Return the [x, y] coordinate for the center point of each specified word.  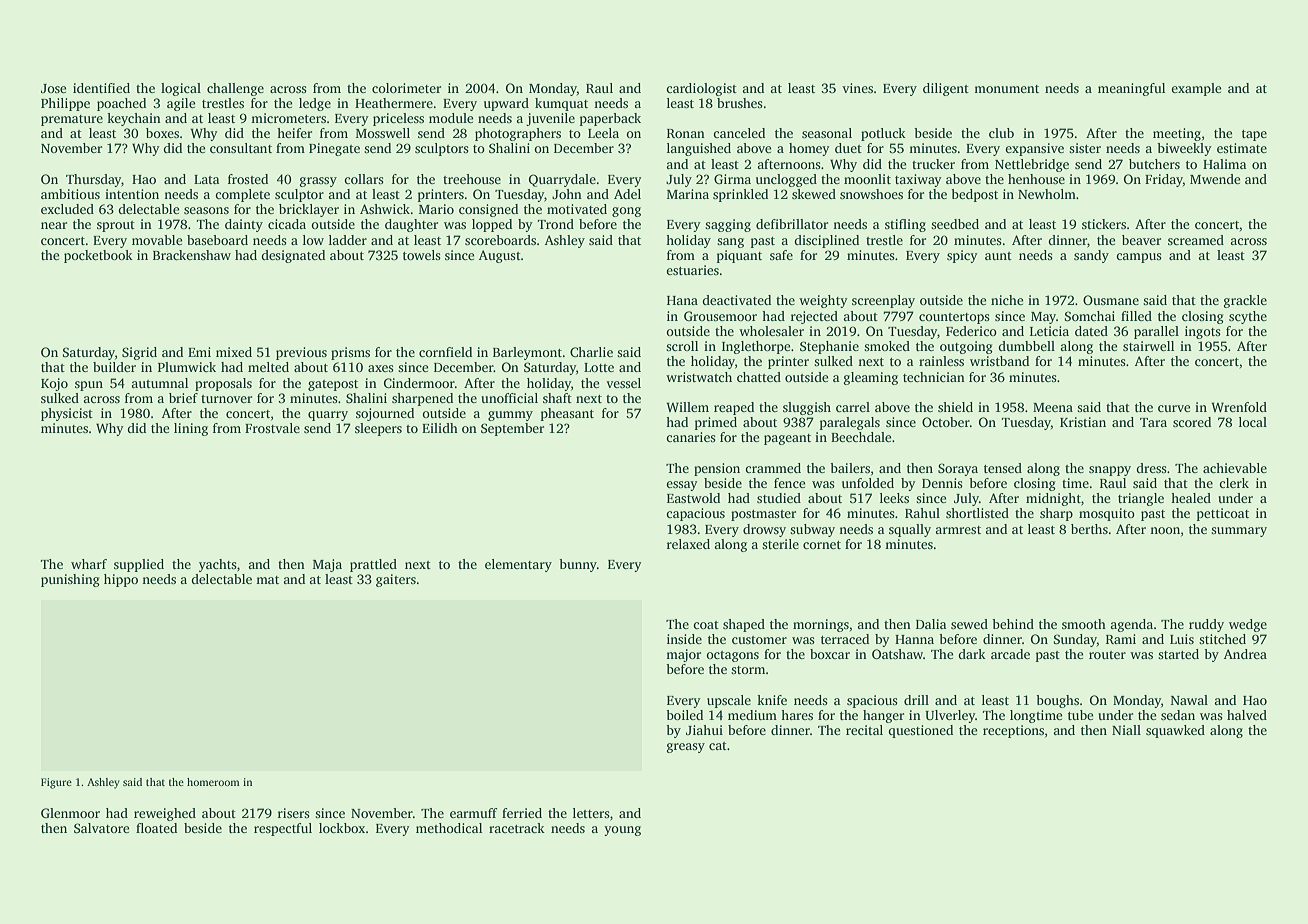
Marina [688, 194]
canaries [691, 437]
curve [1174, 408]
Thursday [93, 180]
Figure [56, 783]
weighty [823, 301]
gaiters [396, 580]
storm [748, 670]
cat [718, 746]
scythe [1248, 317]
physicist [67, 414]
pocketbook [98, 256]
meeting [1177, 134]
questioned [920, 731]
